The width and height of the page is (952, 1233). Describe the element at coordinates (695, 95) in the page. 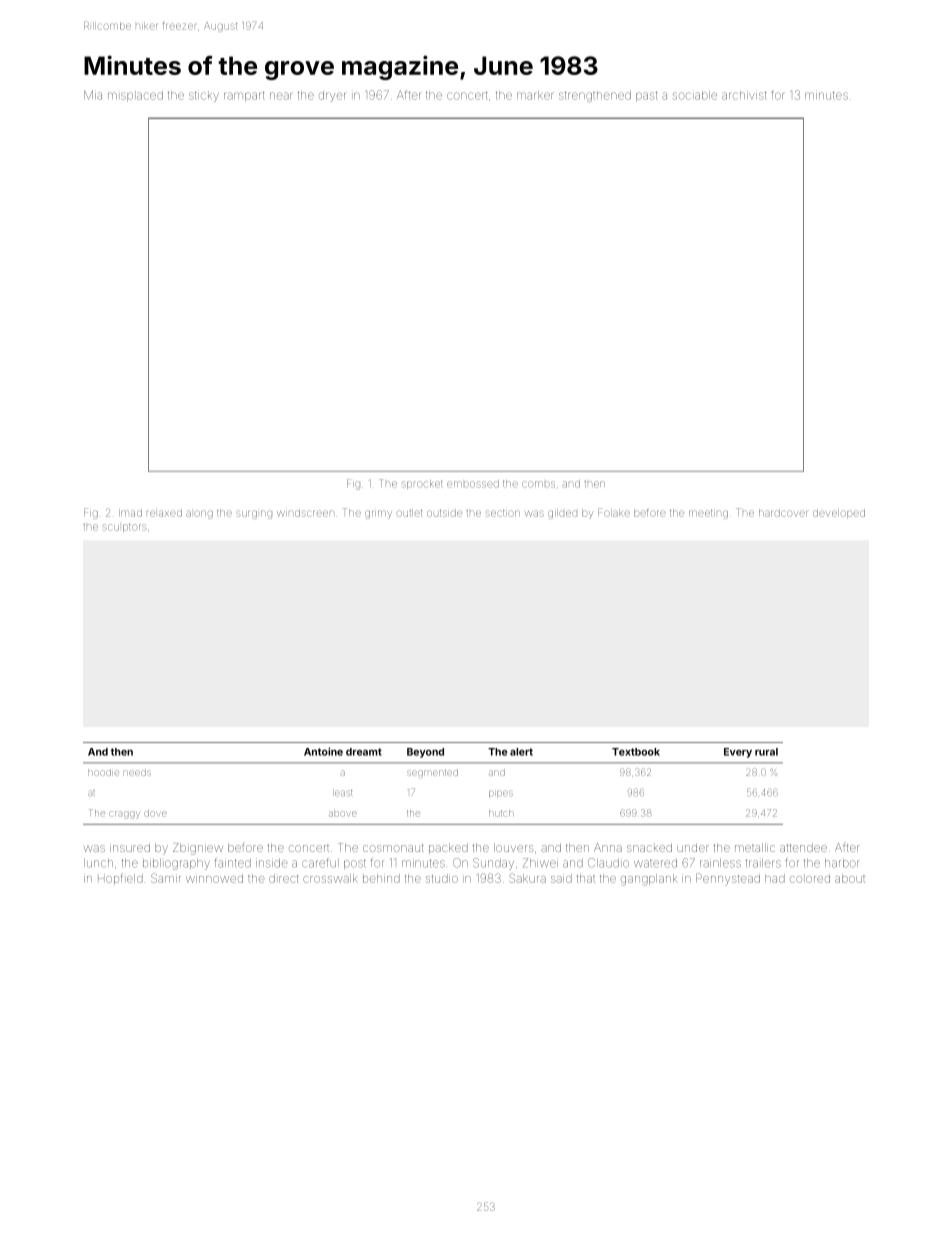

I see `sociable` at that location.
